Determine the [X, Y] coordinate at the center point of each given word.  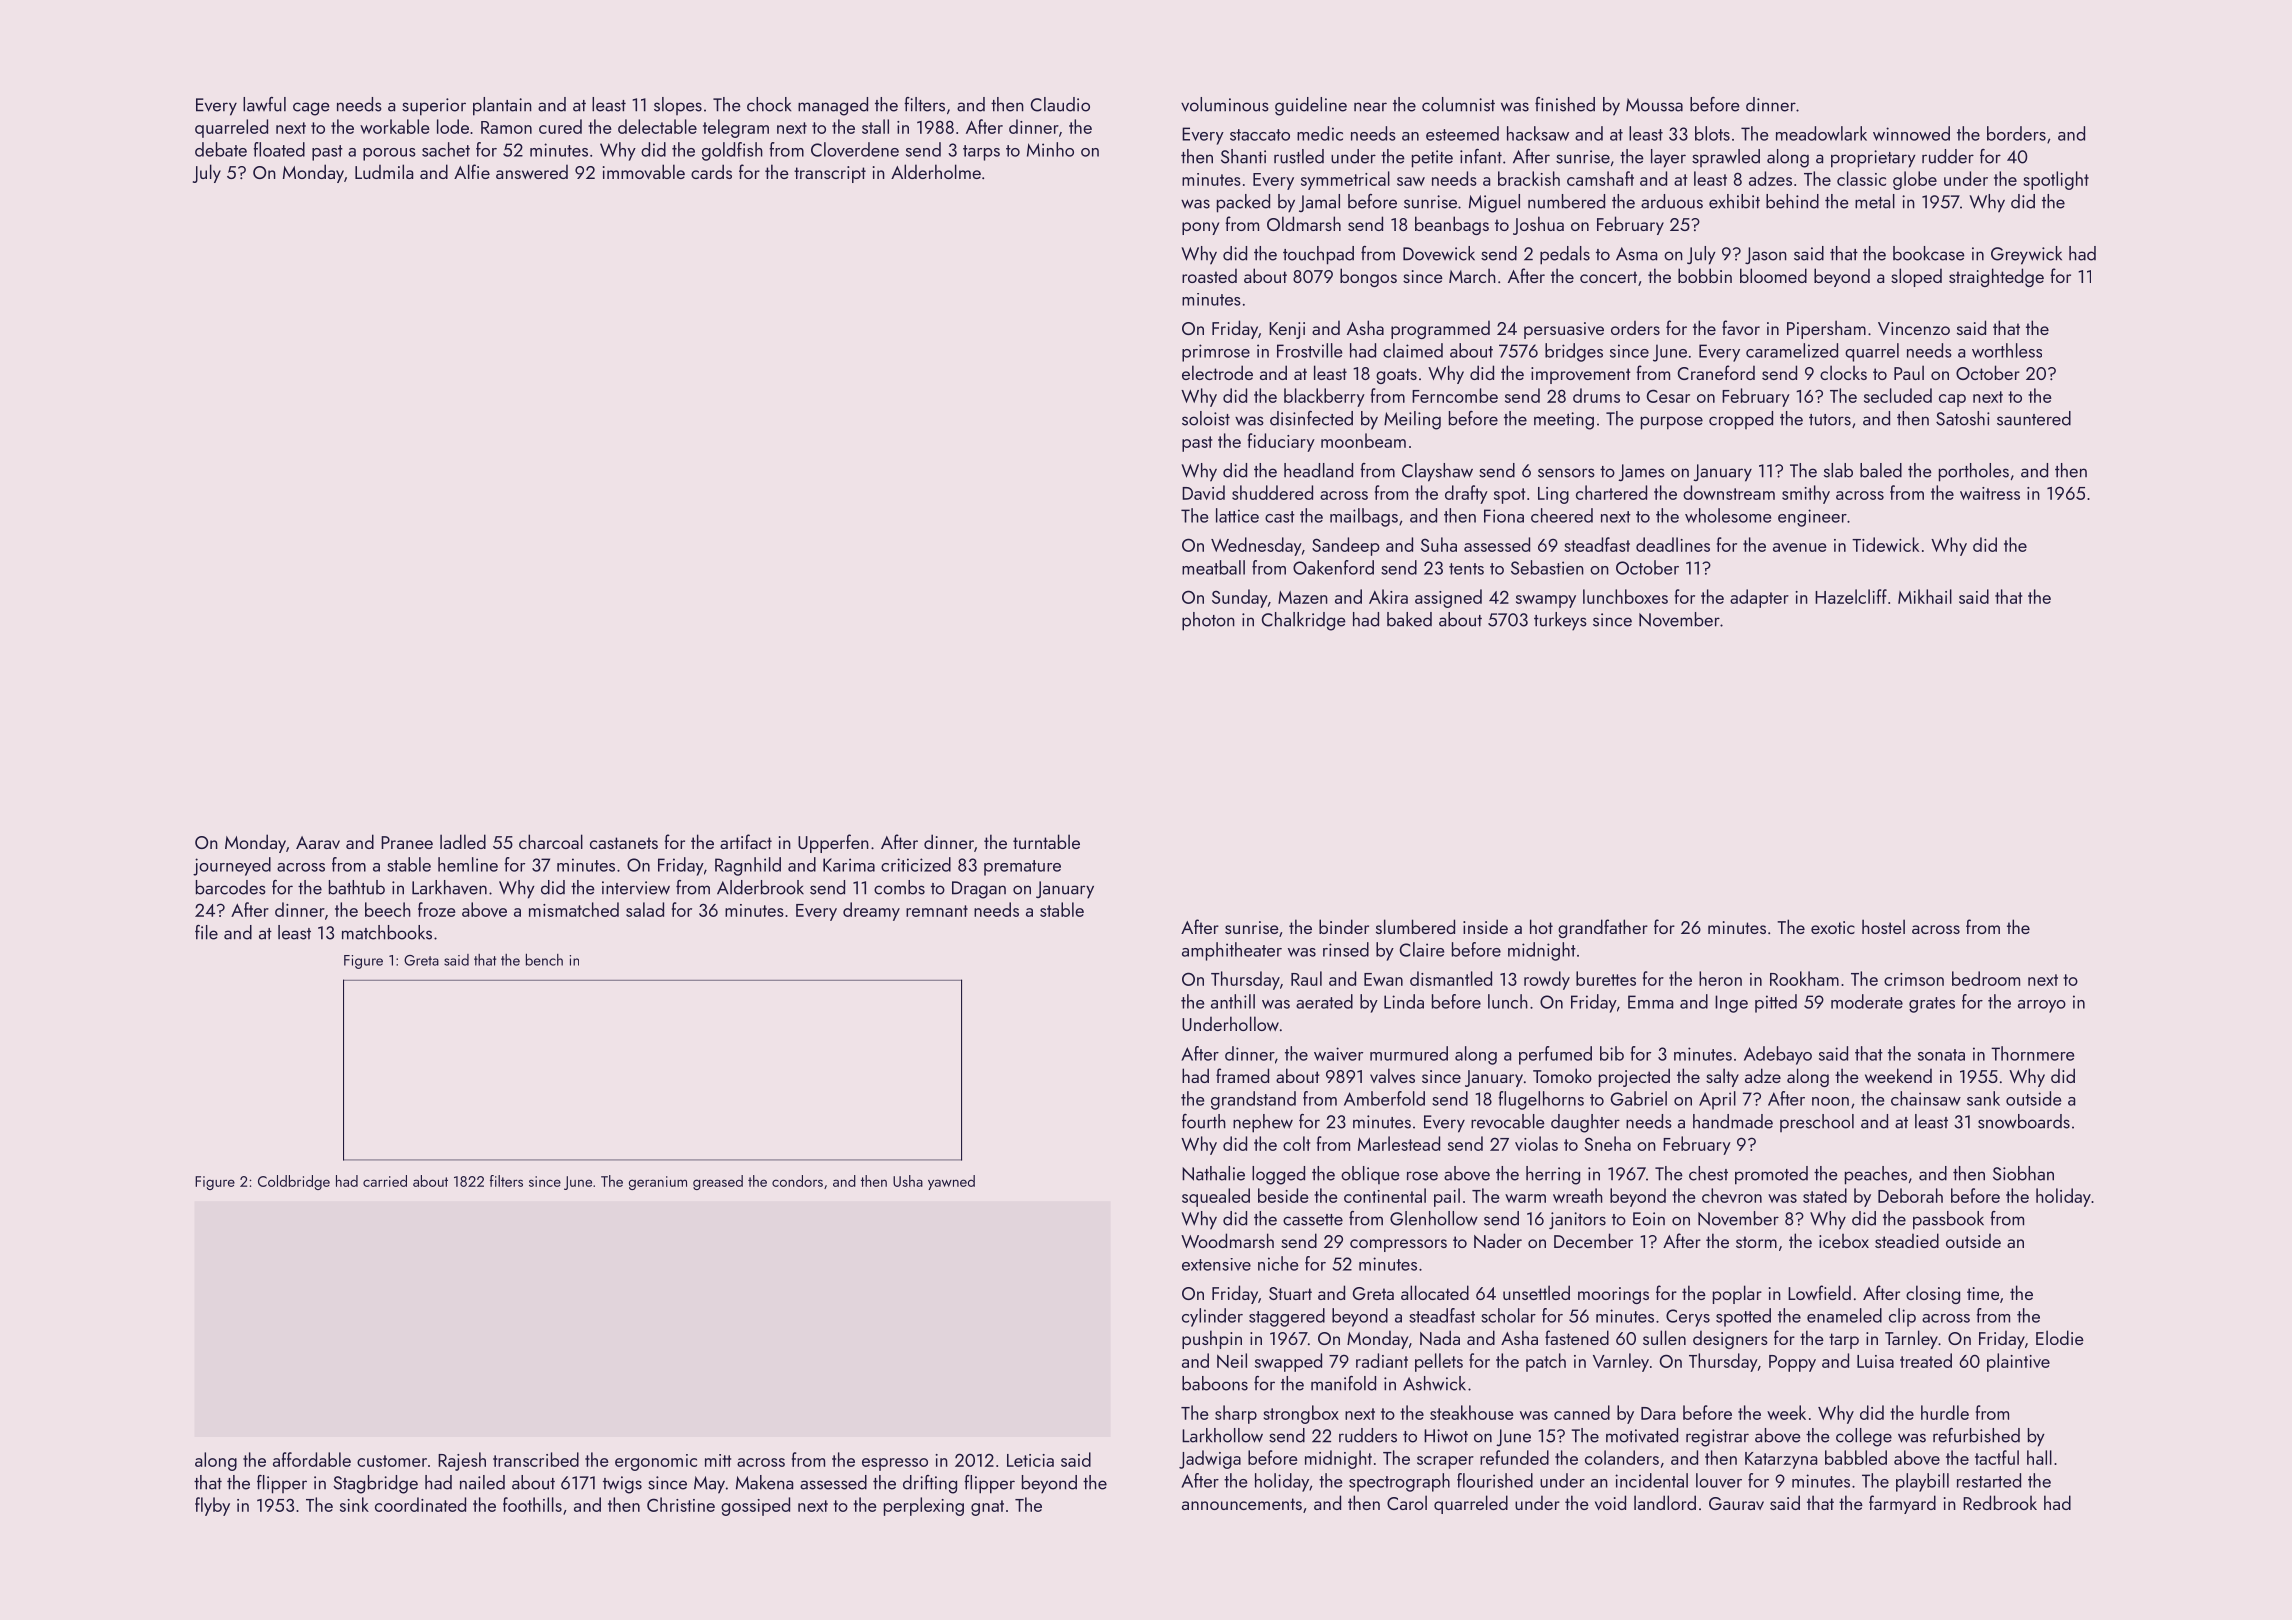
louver [1719, 1480]
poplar [1737, 1294]
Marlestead [1399, 1143]
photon [1208, 621]
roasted [1209, 275]
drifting [930, 1484]
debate [221, 149]
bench [544, 960]
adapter [1759, 598]
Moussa [1654, 105]
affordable [312, 1459]
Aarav [318, 842]
